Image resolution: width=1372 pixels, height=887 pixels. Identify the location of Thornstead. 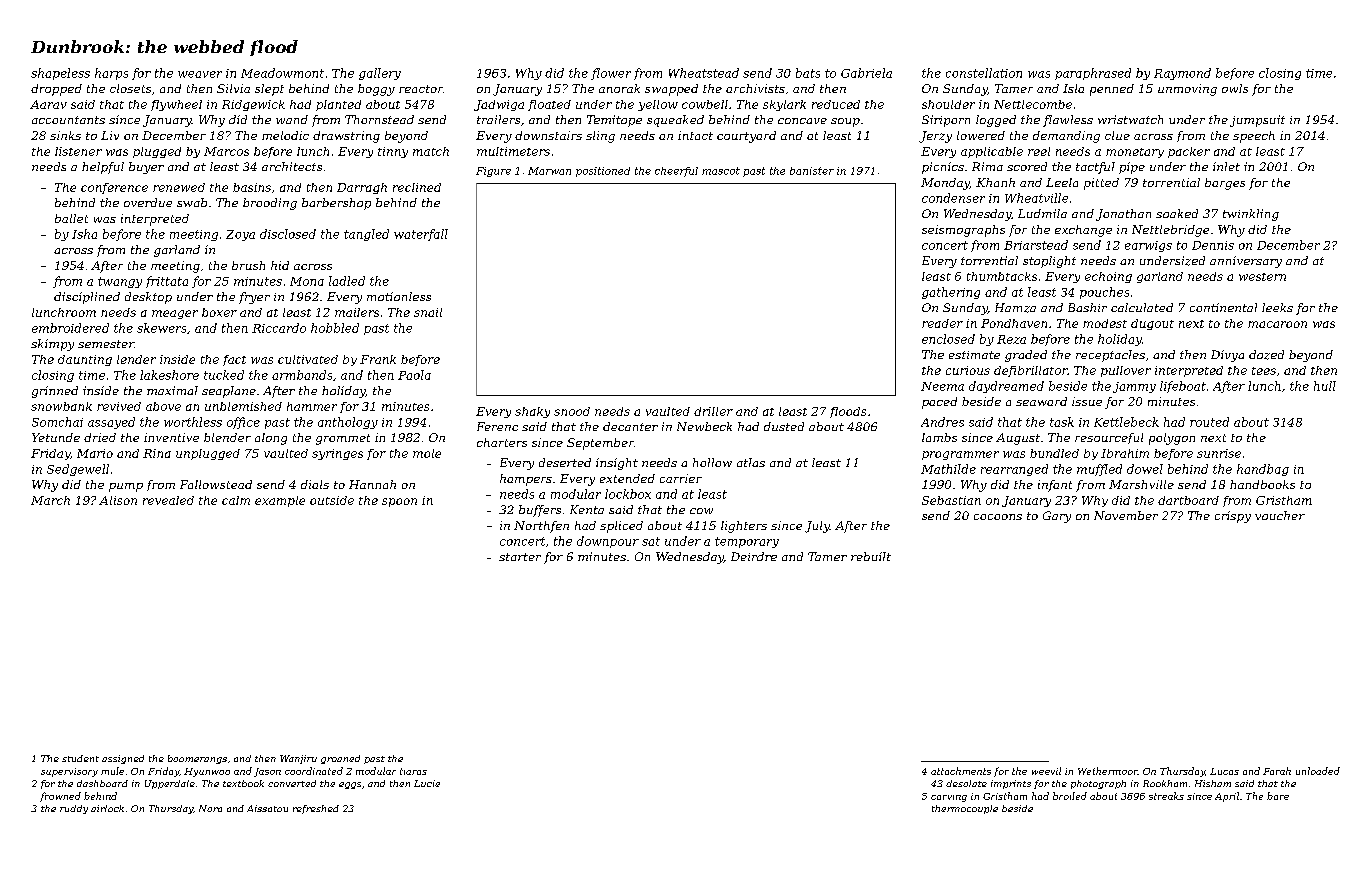
(379, 119).
